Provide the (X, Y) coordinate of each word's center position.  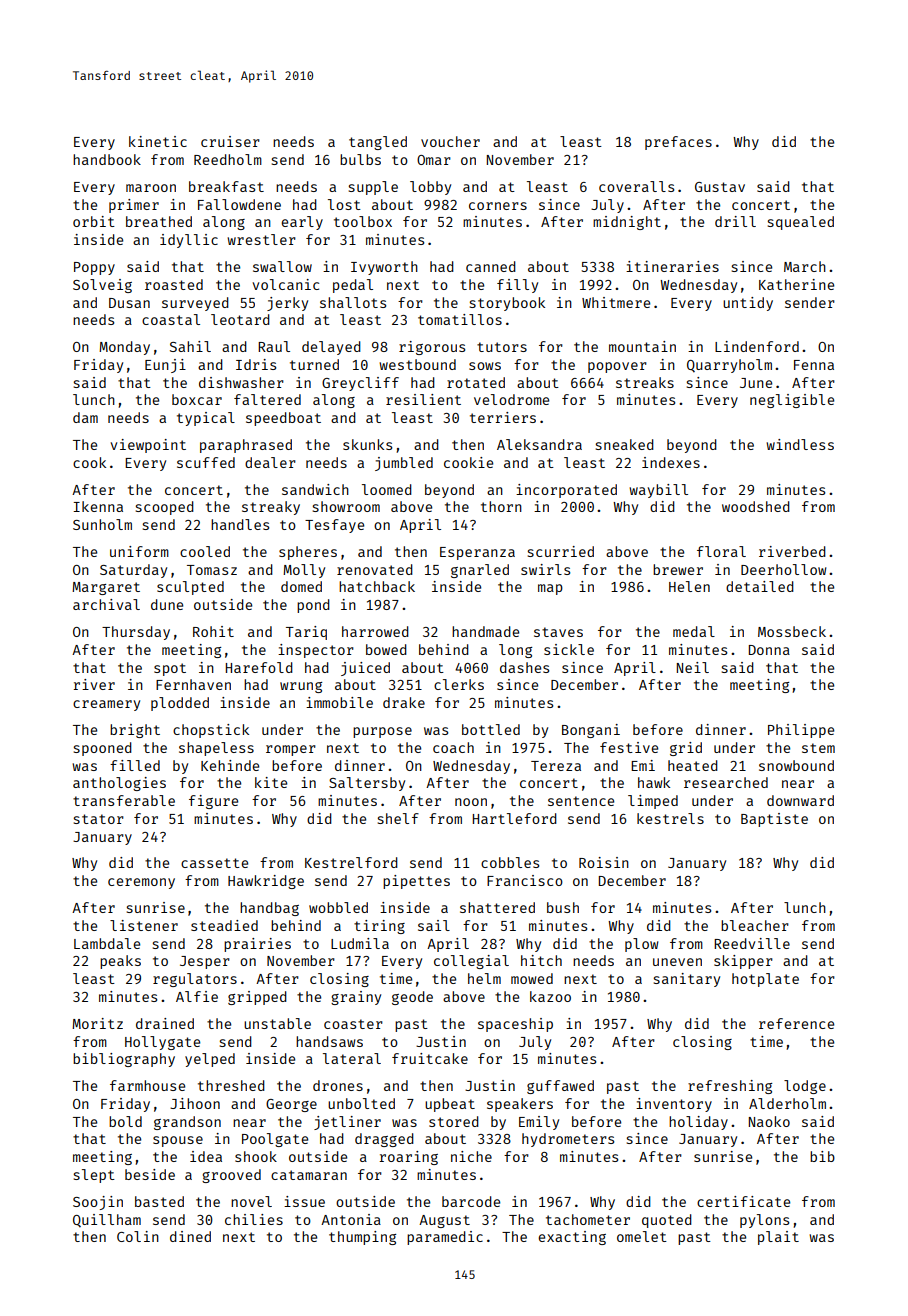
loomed (387, 489)
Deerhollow (784, 569)
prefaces (678, 143)
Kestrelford (351, 862)
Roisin (604, 862)
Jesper (205, 962)
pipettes (416, 882)
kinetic (158, 141)
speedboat (283, 419)
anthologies (119, 784)
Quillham (107, 1221)
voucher (450, 141)
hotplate (765, 980)
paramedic (445, 1238)
